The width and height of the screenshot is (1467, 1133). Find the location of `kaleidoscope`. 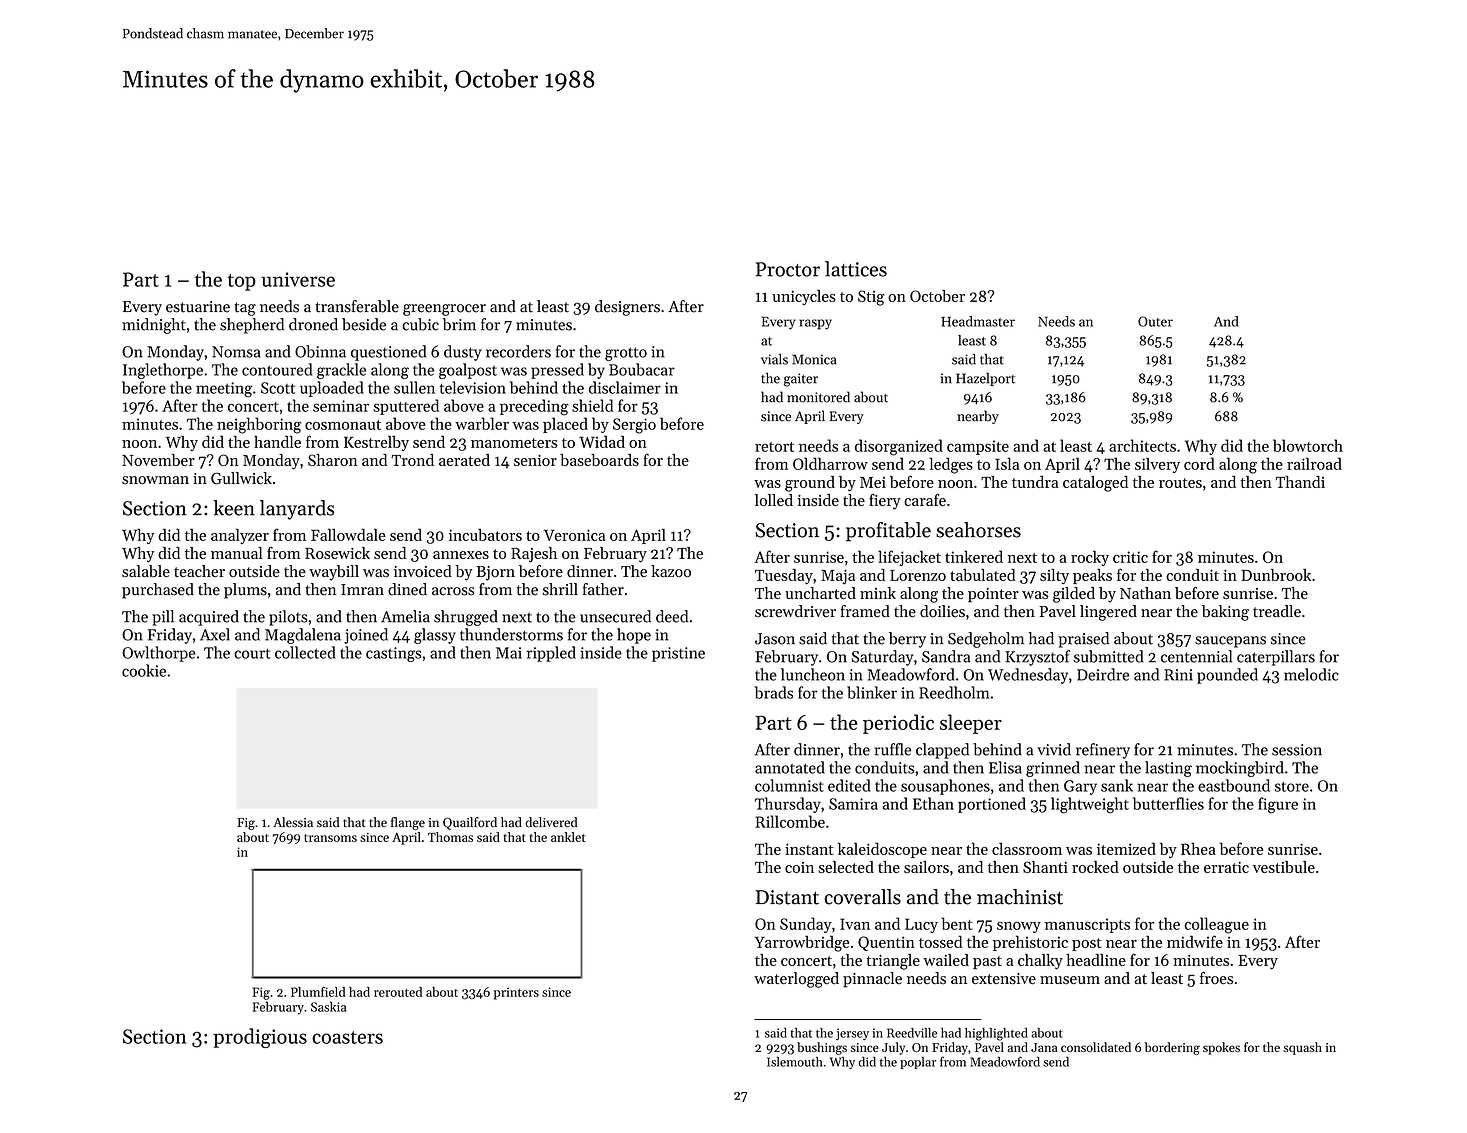

kaleidoscope is located at coordinates (882, 850).
